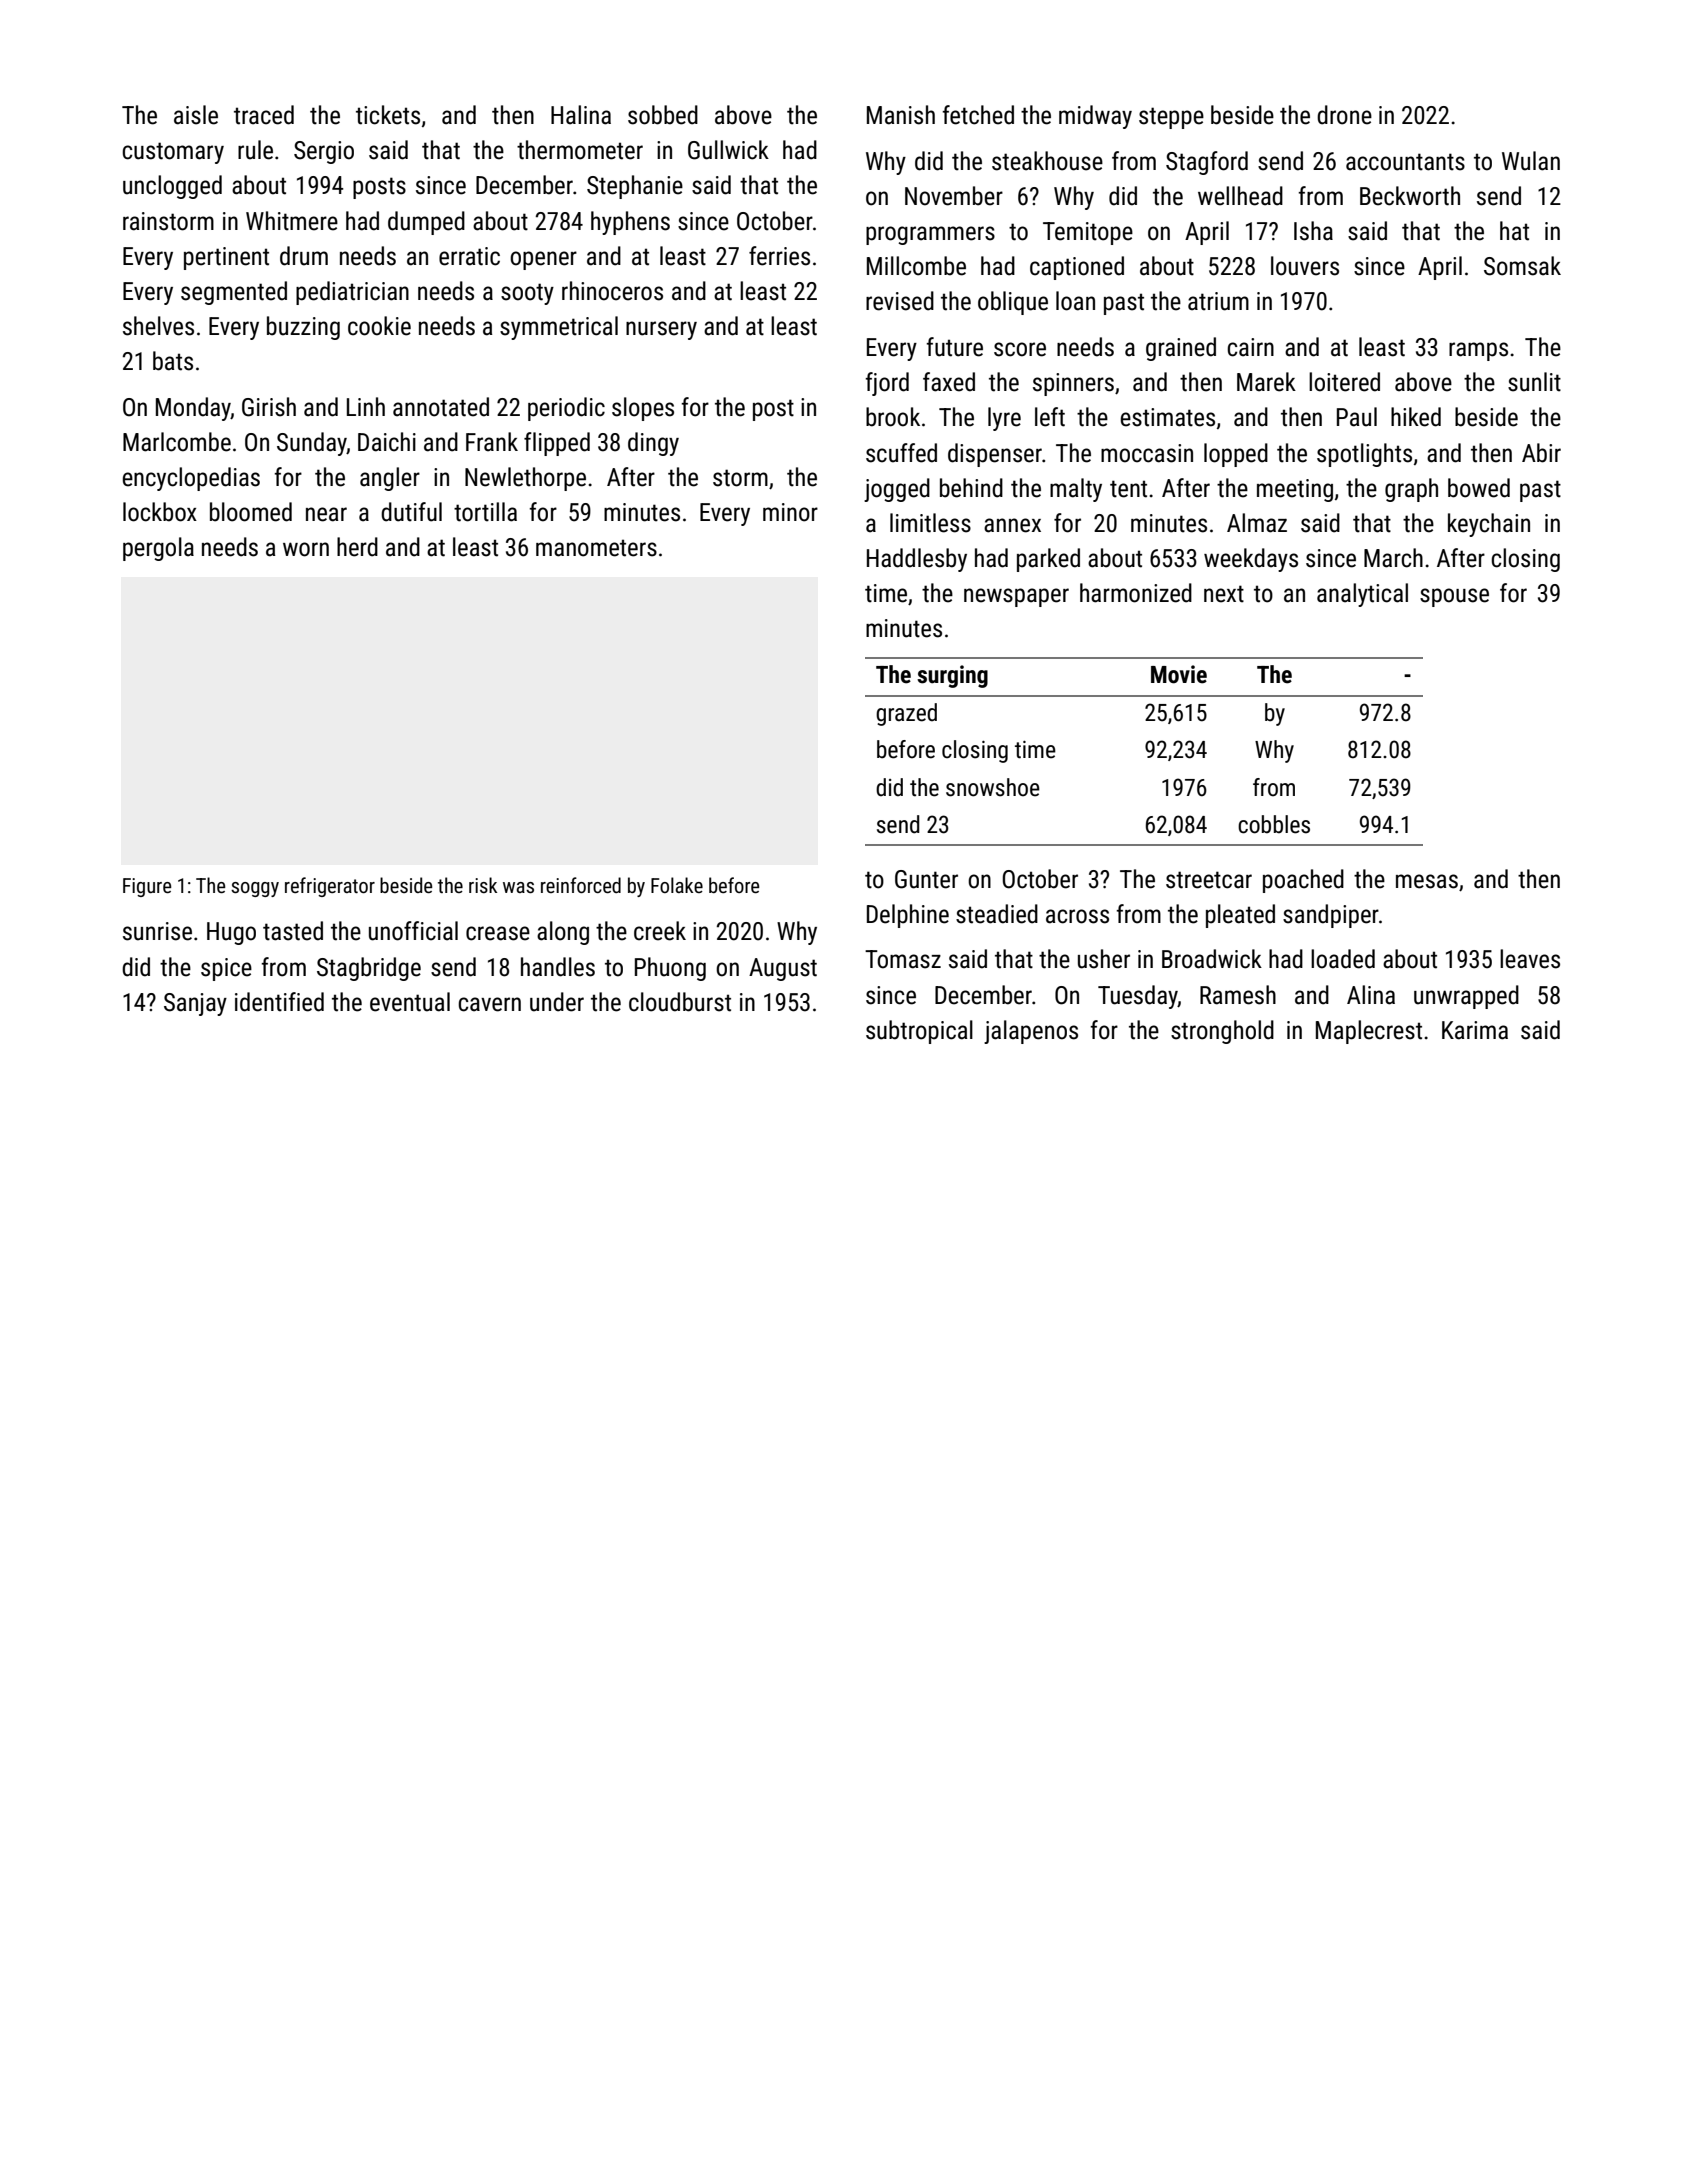 Image resolution: width=1683 pixels, height=2178 pixels. Describe the element at coordinates (1295, 490) in the document. I see `meeting` at that location.
